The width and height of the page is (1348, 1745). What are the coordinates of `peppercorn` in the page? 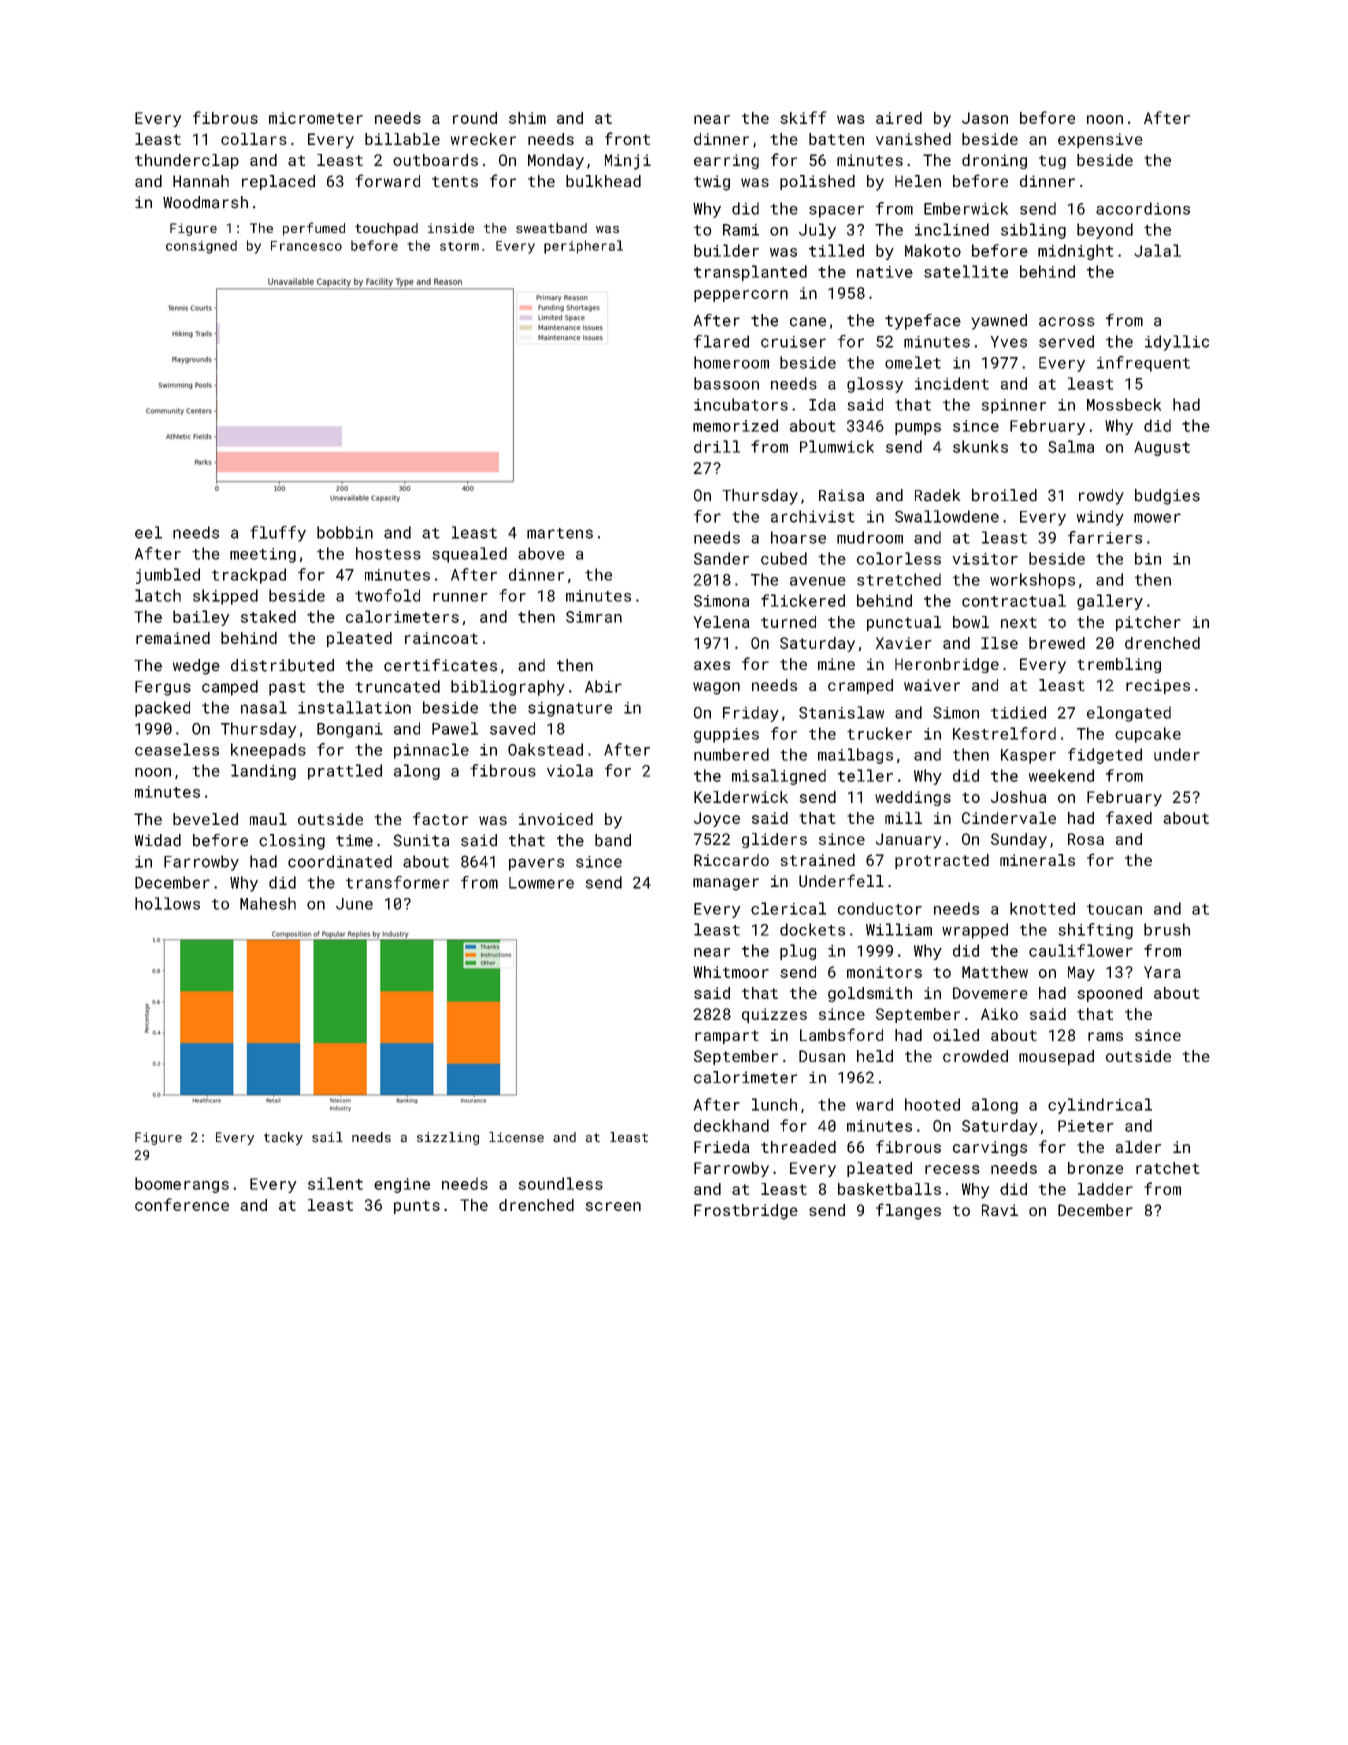 It's located at (741, 296).
